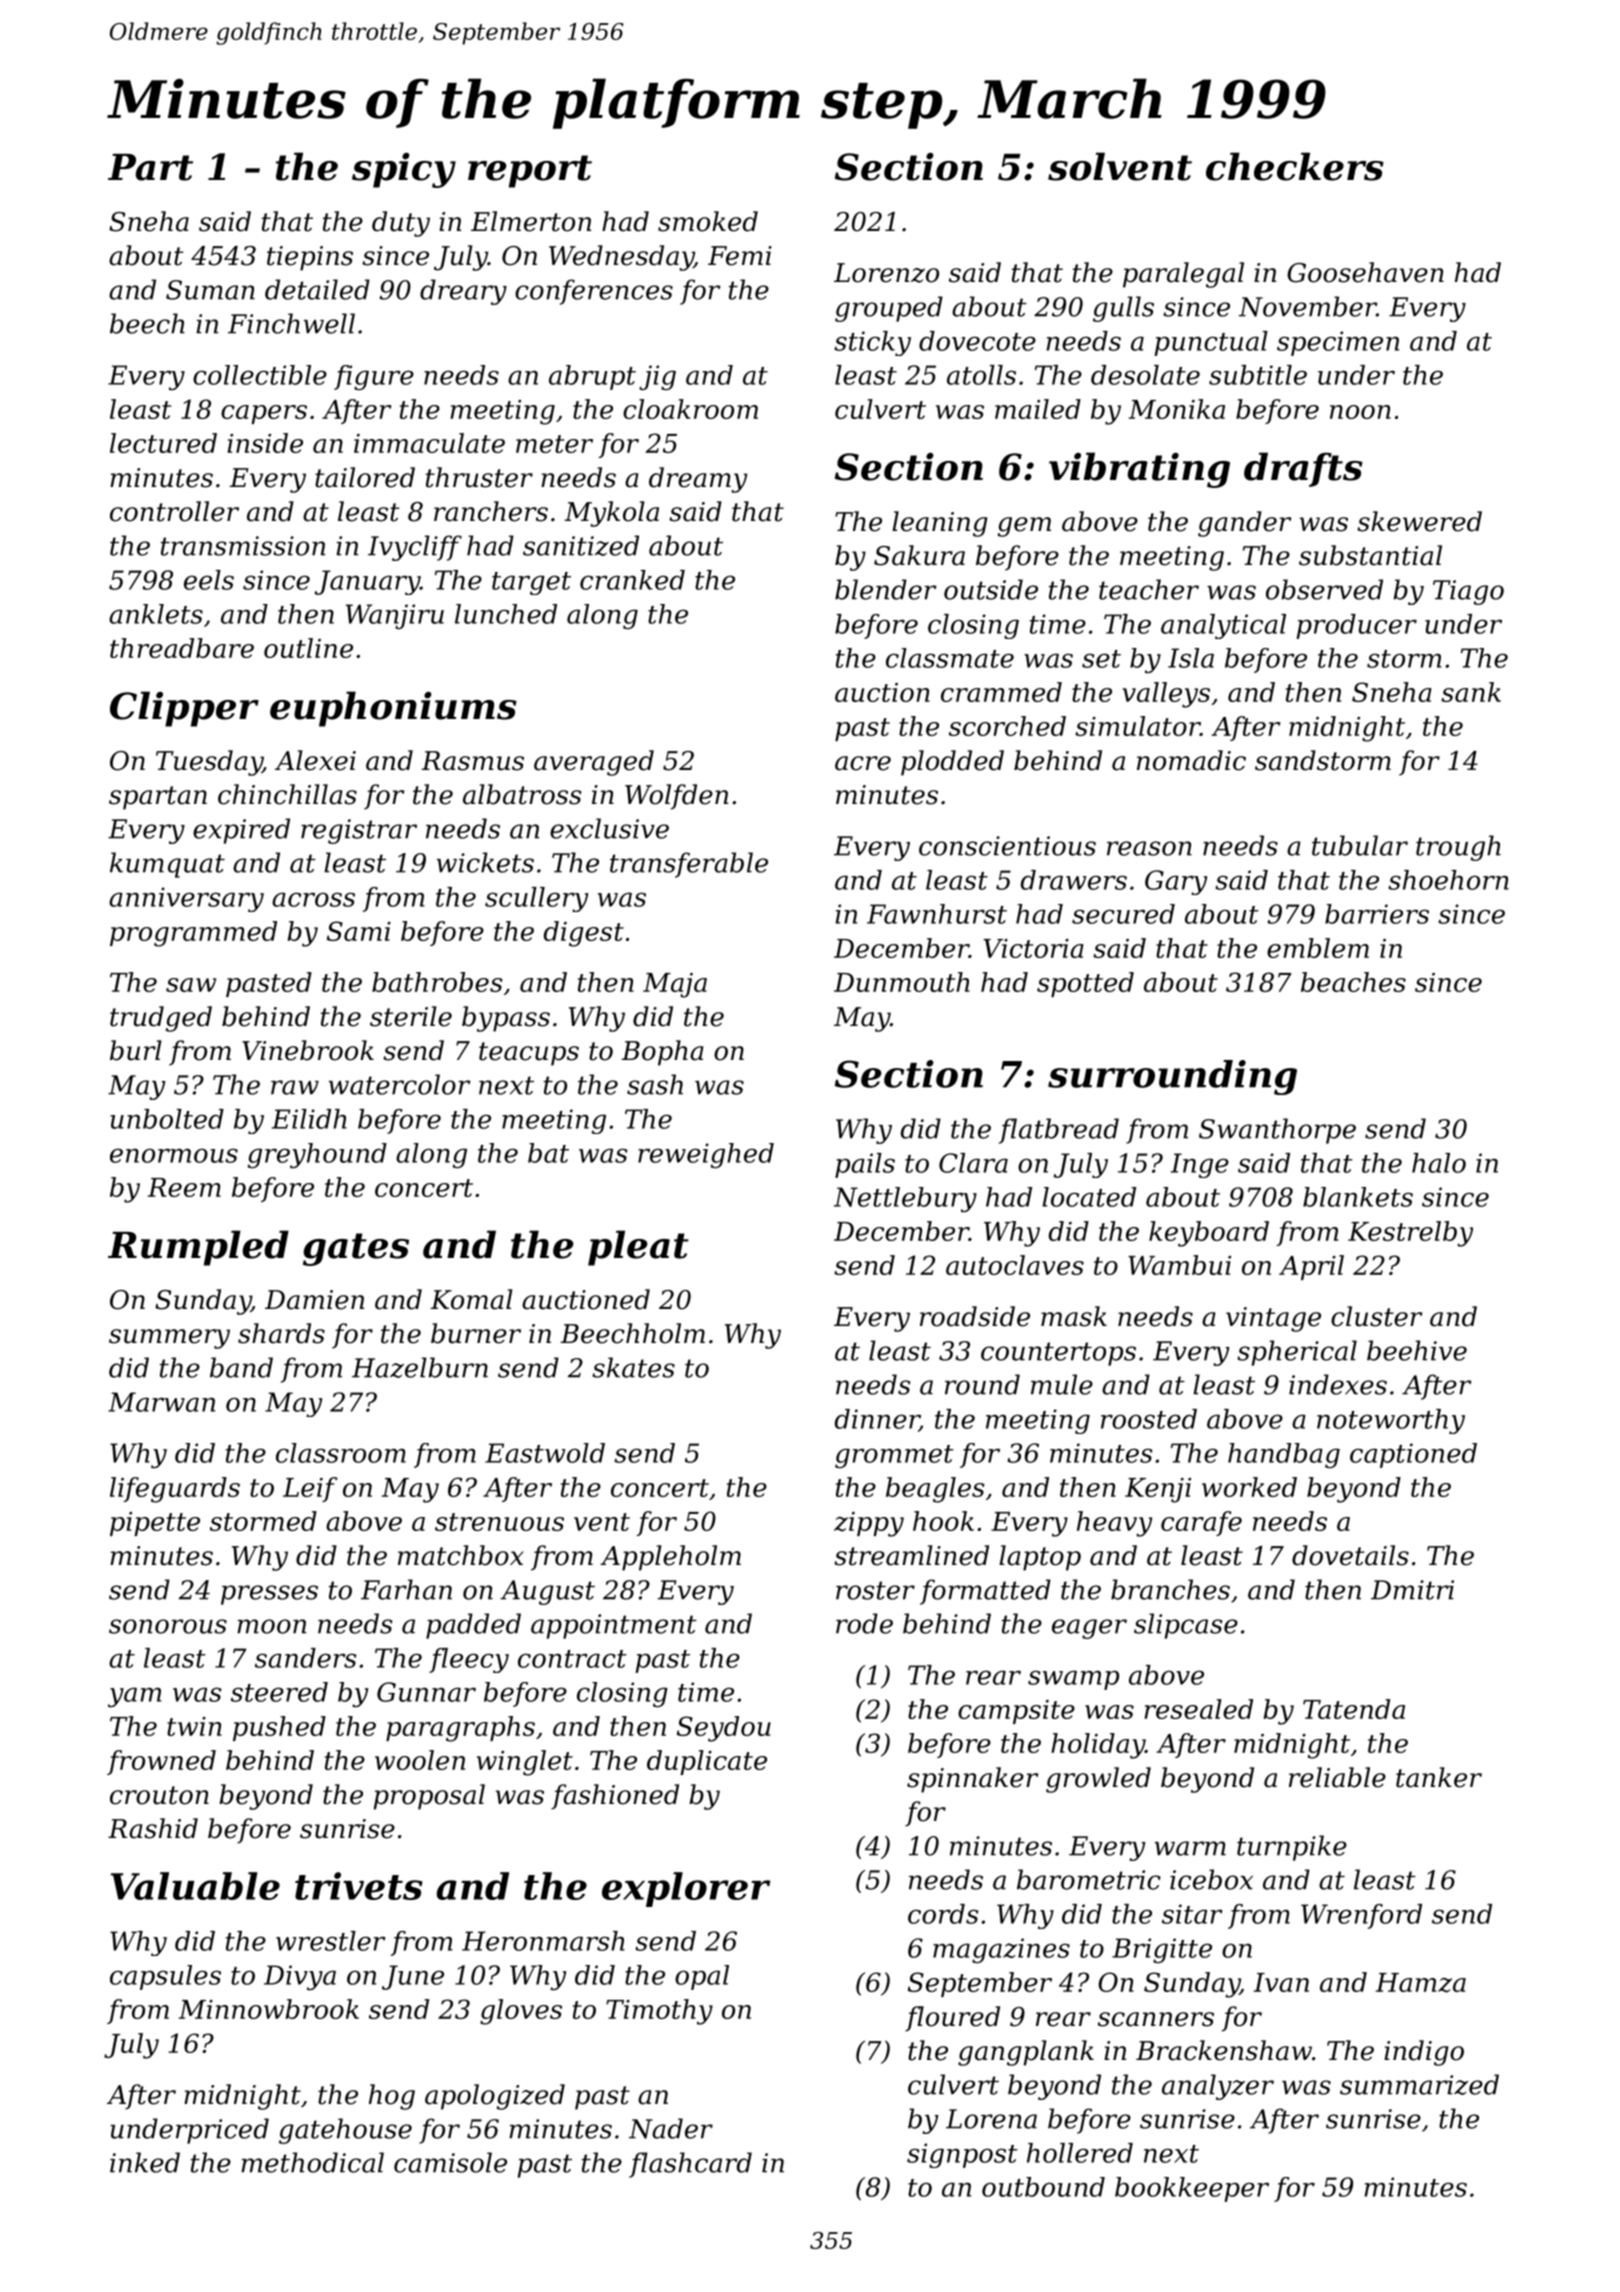 Image resolution: width=1620 pixels, height=2292 pixels. What do you see at coordinates (872, 343) in the screenshot?
I see `sticky` at bounding box center [872, 343].
